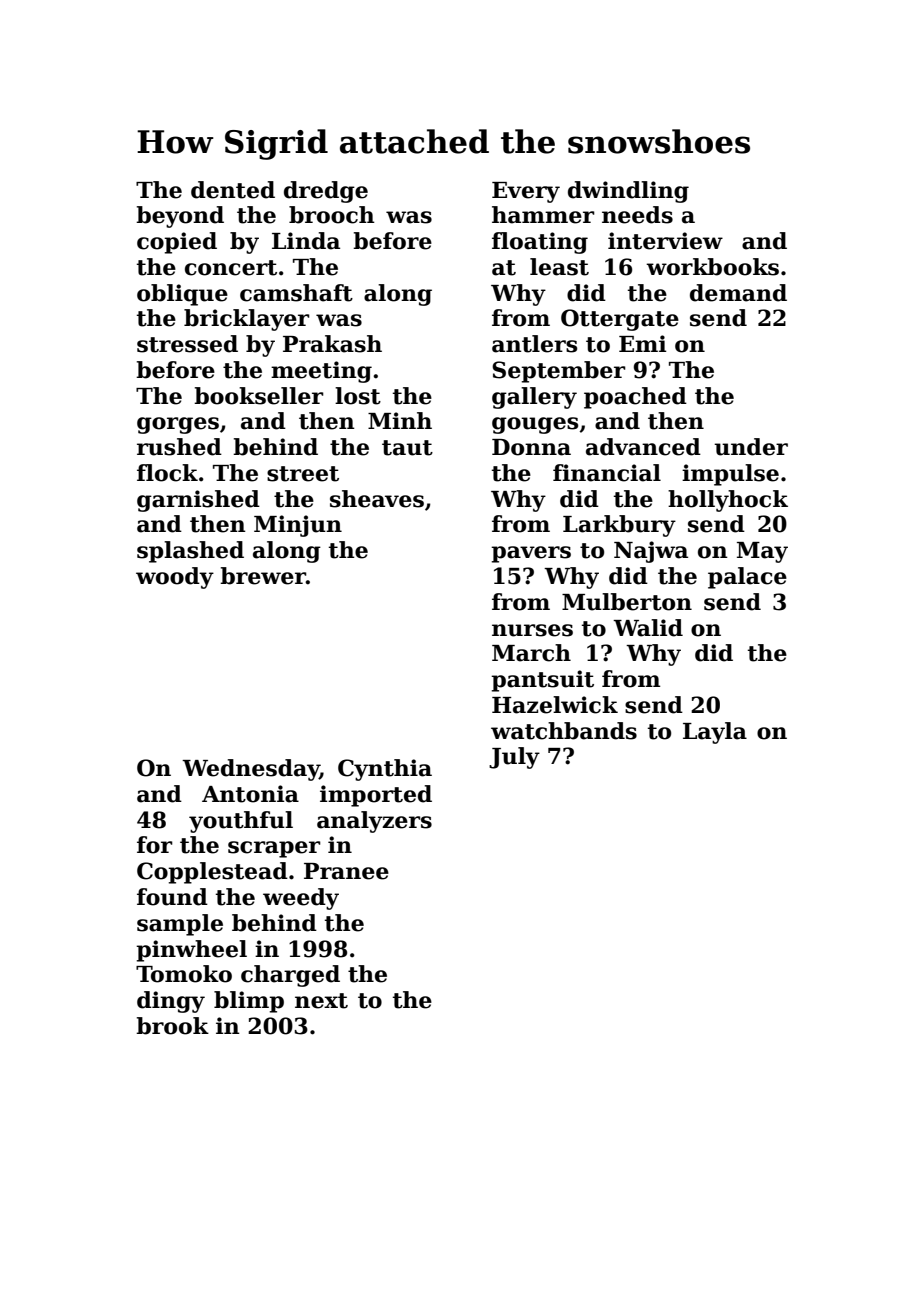 The width and height of the page is (924, 1311). I want to click on dredge, so click(326, 192).
